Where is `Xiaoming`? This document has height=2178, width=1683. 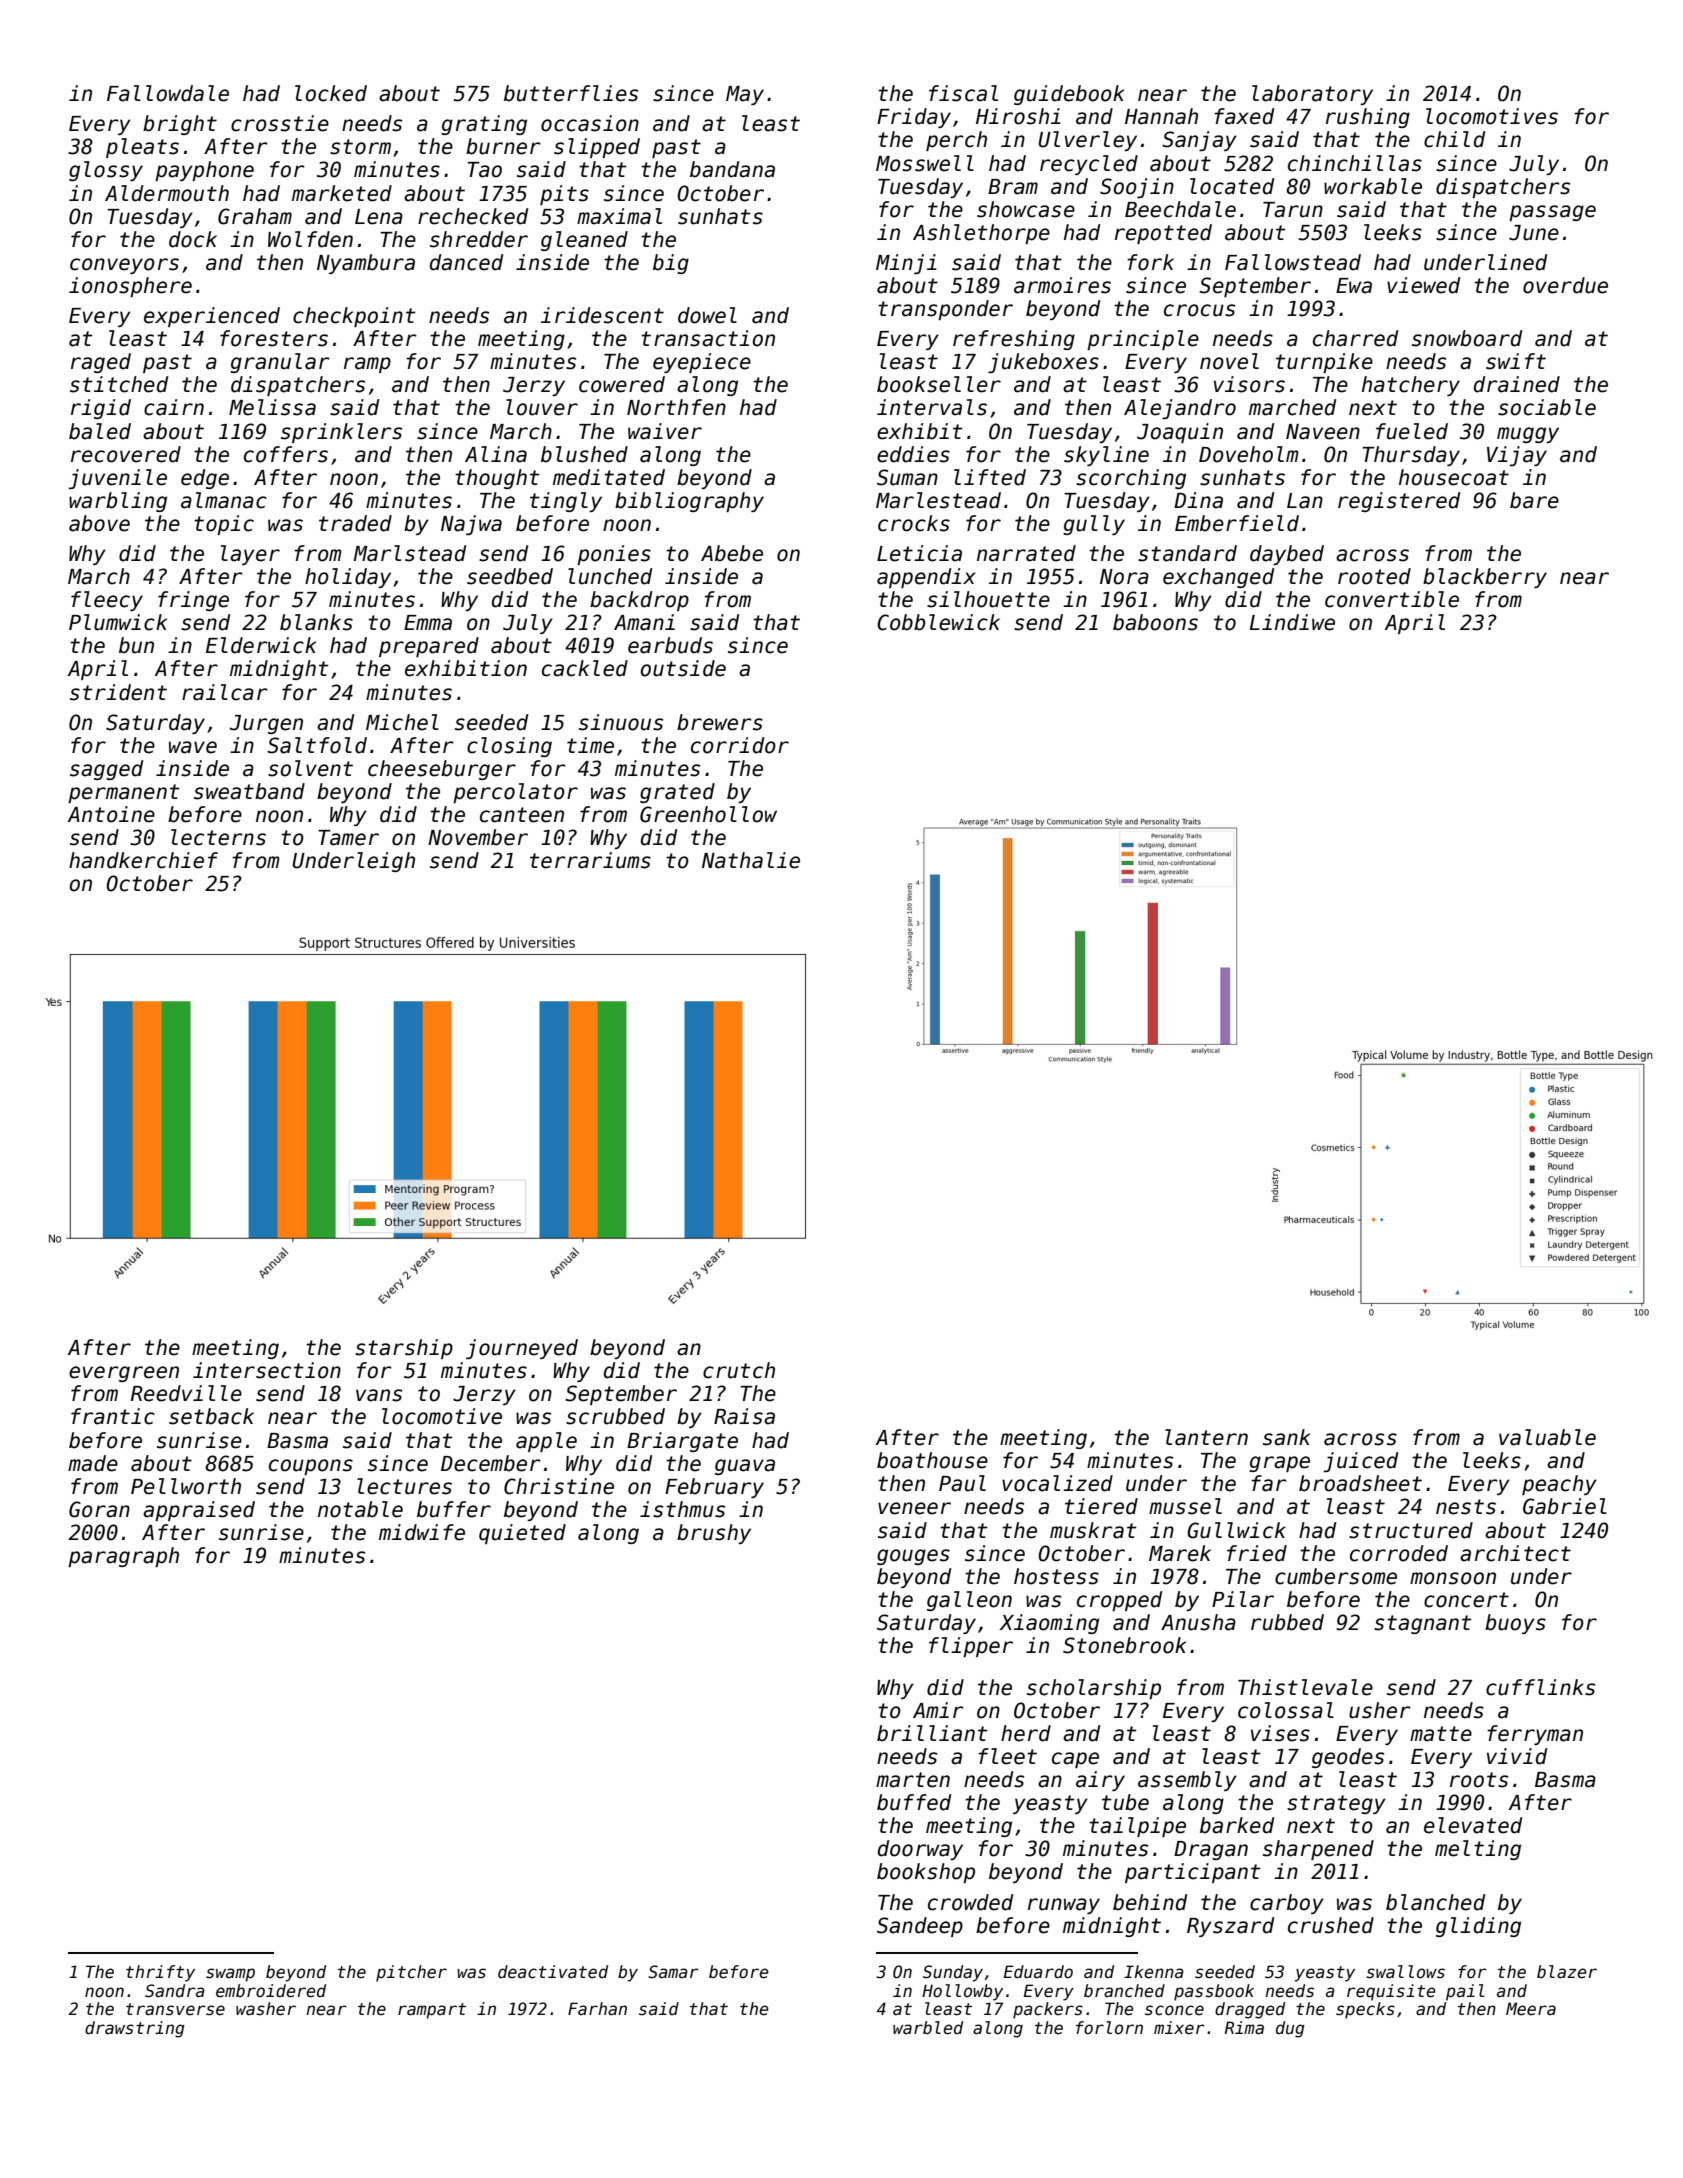 Xiaoming is located at coordinates (1049, 1624).
